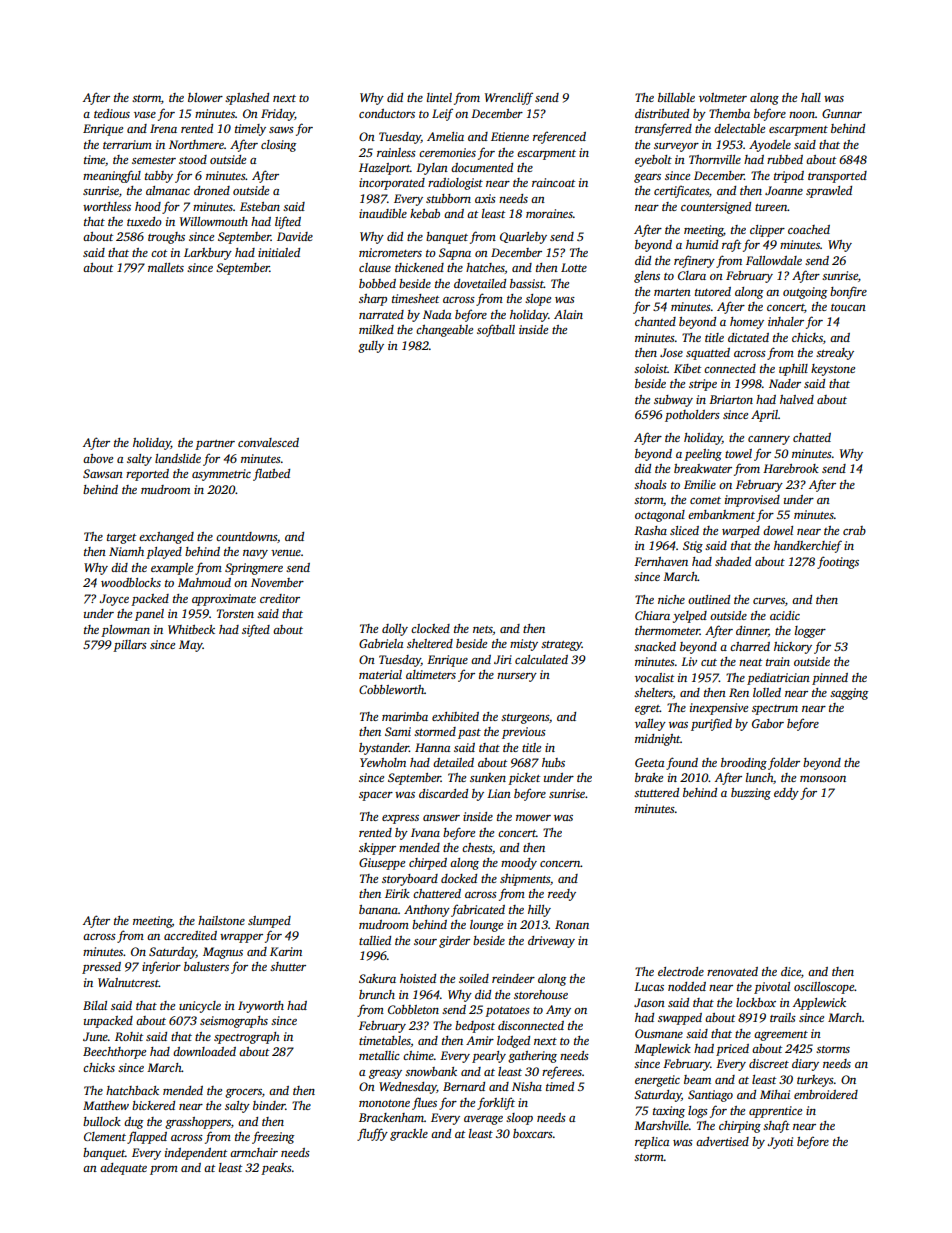 This screenshot has height=1233, width=952. Describe the element at coordinates (774, 260) in the screenshot. I see `Fallowdale` at that location.
